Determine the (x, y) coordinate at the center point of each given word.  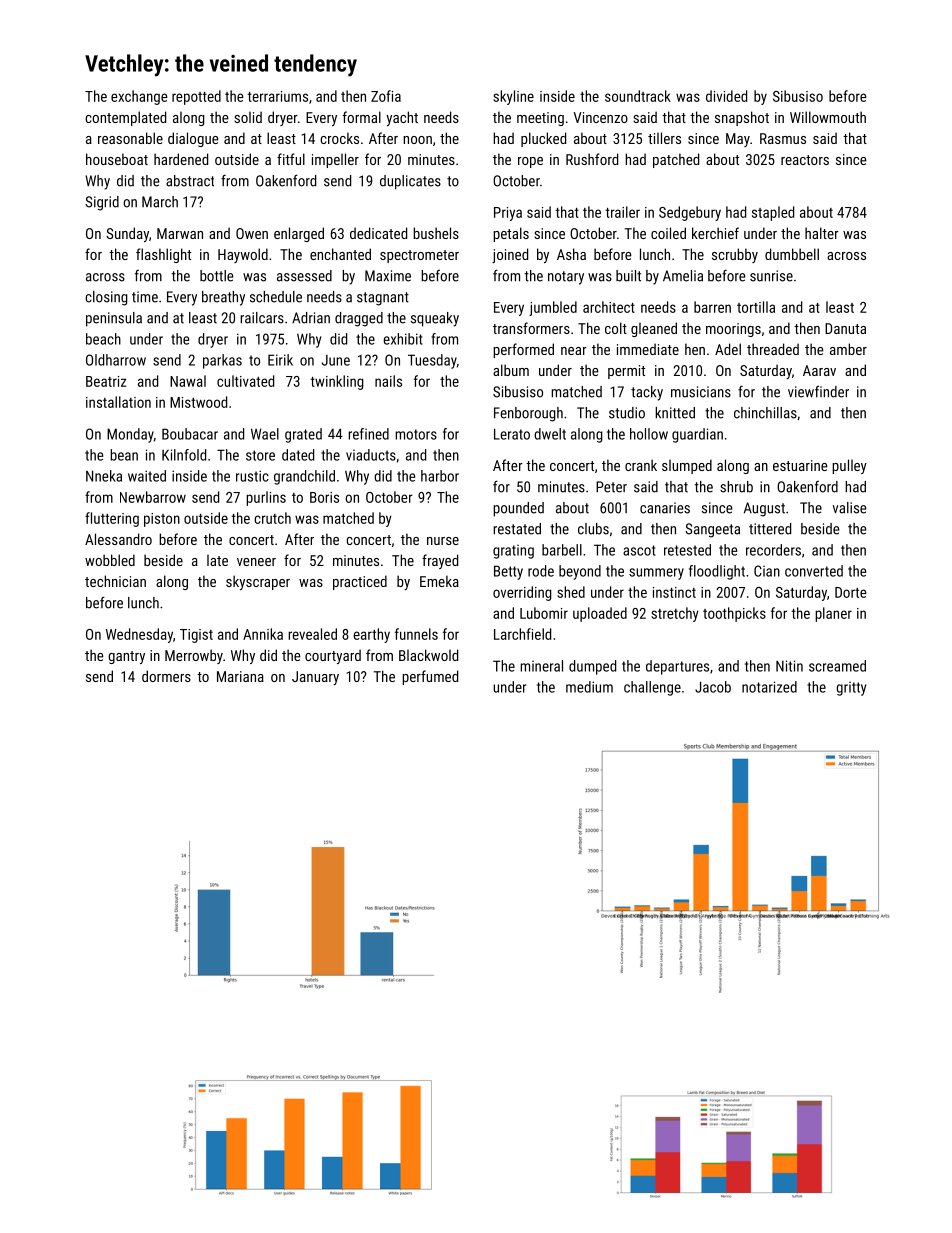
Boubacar (190, 434)
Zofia (386, 96)
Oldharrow (116, 360)
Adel (728, 349)
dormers (166, 676)
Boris (324, 497)
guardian (697, 435)
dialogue (193, 139)
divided (726, 96)
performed (523, 350)
